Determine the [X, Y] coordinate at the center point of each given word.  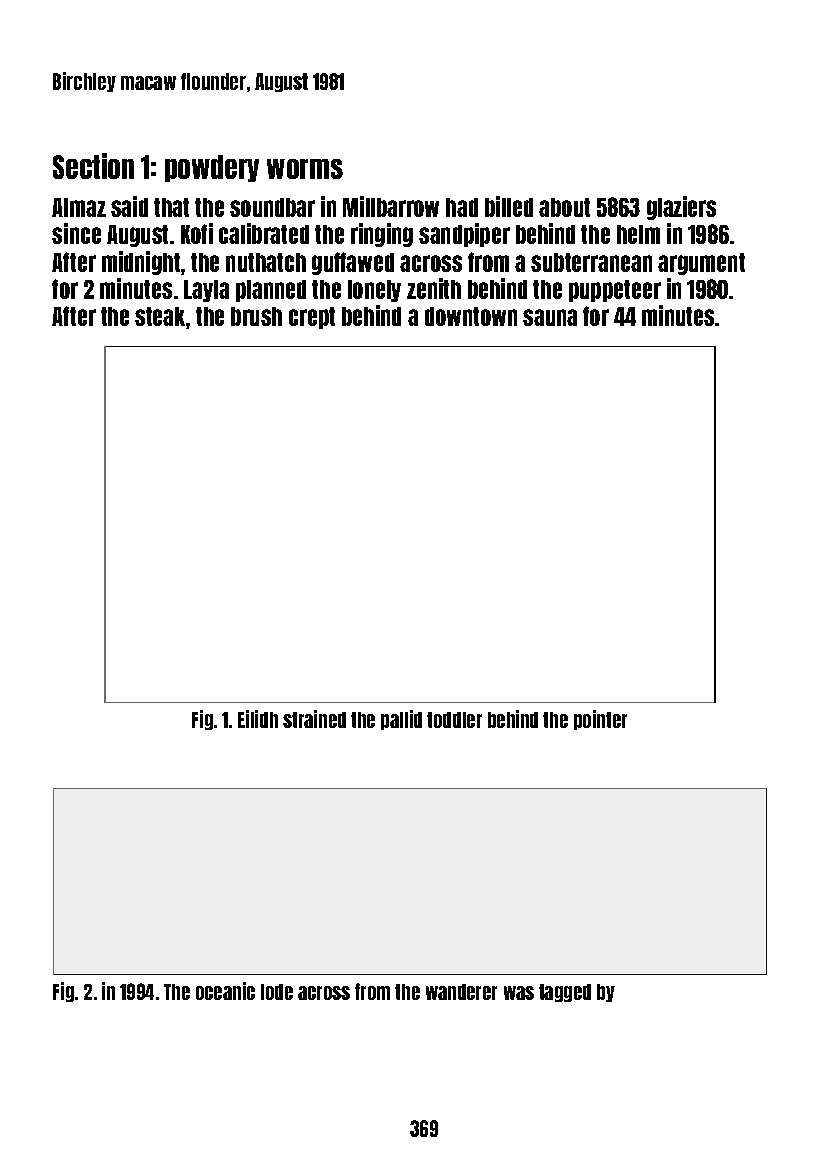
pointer [600, 720]
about [564, 207]
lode [277, 992]
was [519, 993]
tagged [565, 993]
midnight [141, 263]
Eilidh [258, 719]
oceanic [225, 991]
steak [160, 316]
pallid [401, 720]
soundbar [272, 207]
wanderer [461, 992]
